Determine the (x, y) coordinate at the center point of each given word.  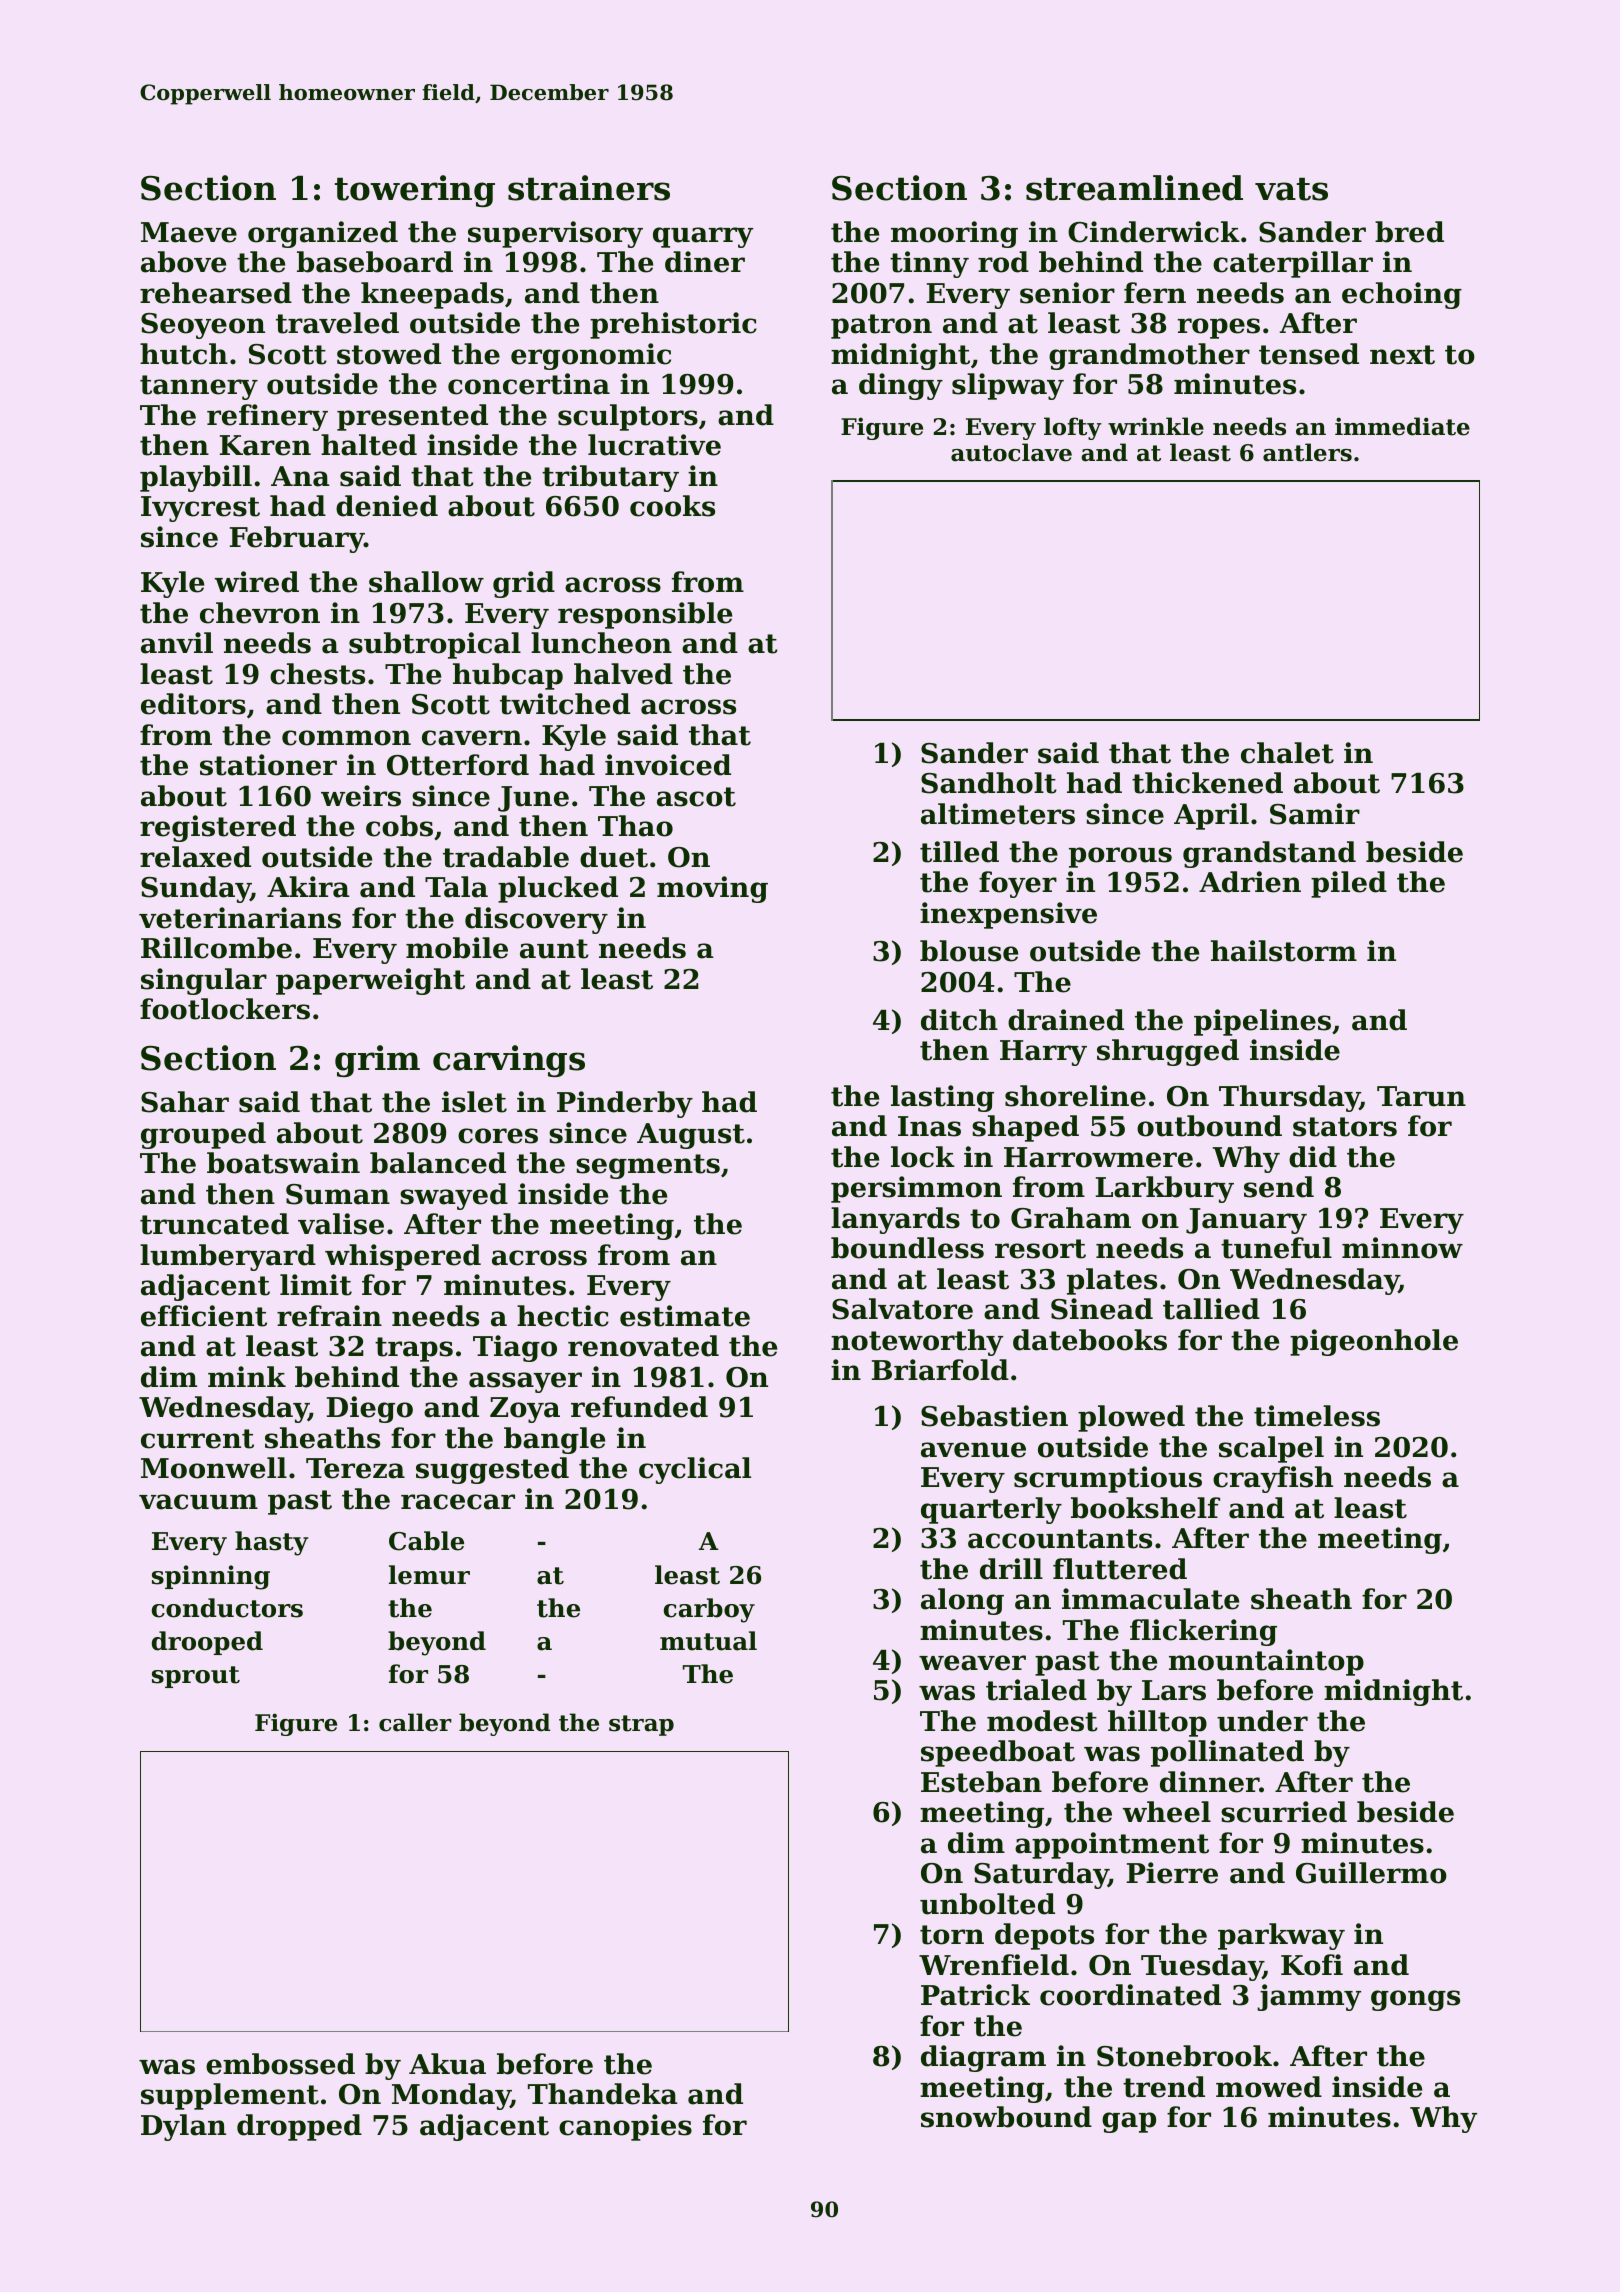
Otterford (458, 765)
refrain (329, 1316)
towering (415, 191)
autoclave (1011, 452)
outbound (1209, 1126)
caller (415, 1722)
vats (1291, 189)
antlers (1307, 452)
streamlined (1134, 188)
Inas (929, 1126)
